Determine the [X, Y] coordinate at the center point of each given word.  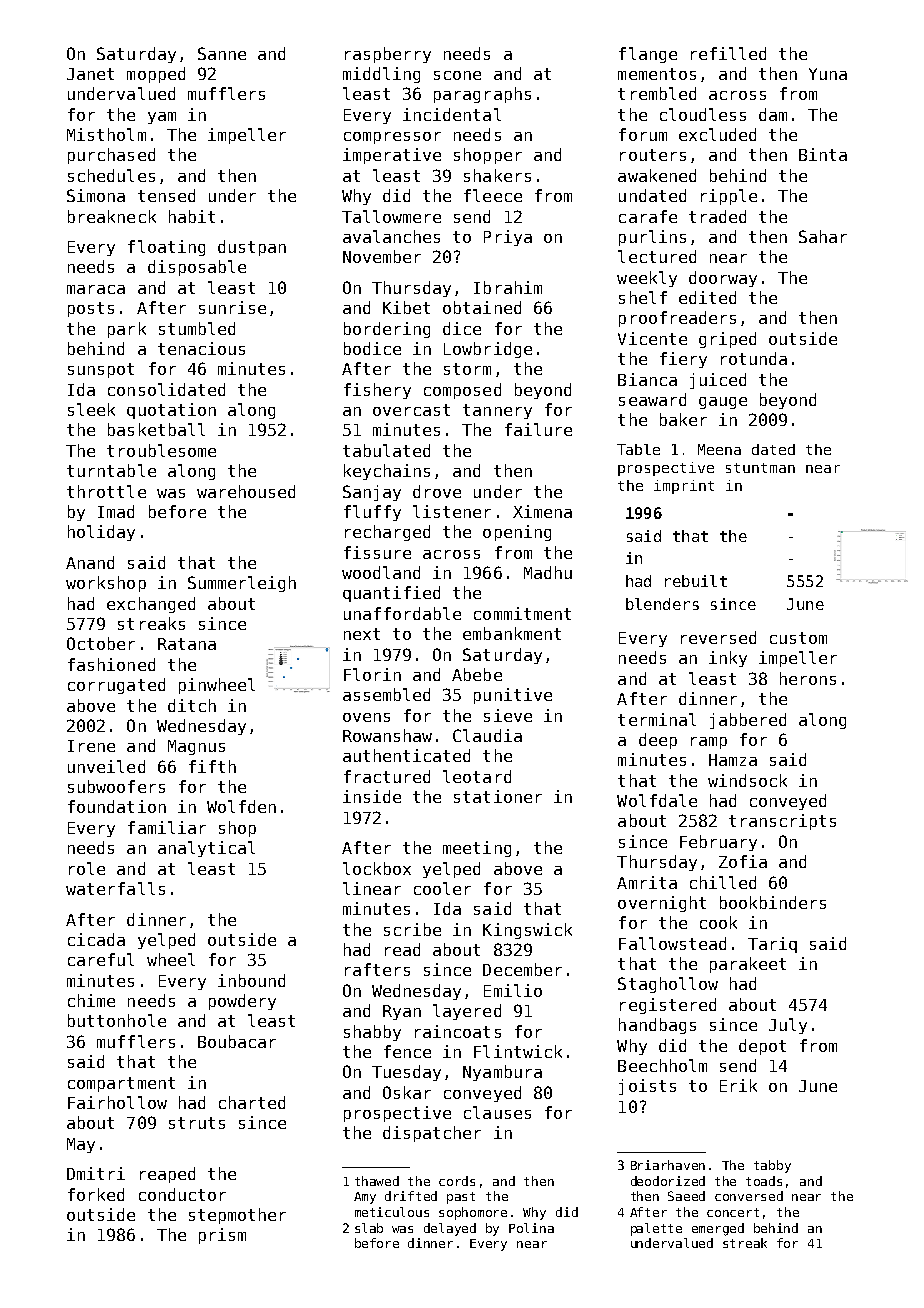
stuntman [760, 468]
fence [407, 1051]
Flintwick [518, 1051]
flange [648, 55]
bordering [387, 330]
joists [647, 1087]
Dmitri [96, 1173]
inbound [251, 980]
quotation [171, 411]
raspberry [388, 55]
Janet [90, 74]
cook [718, 922]
